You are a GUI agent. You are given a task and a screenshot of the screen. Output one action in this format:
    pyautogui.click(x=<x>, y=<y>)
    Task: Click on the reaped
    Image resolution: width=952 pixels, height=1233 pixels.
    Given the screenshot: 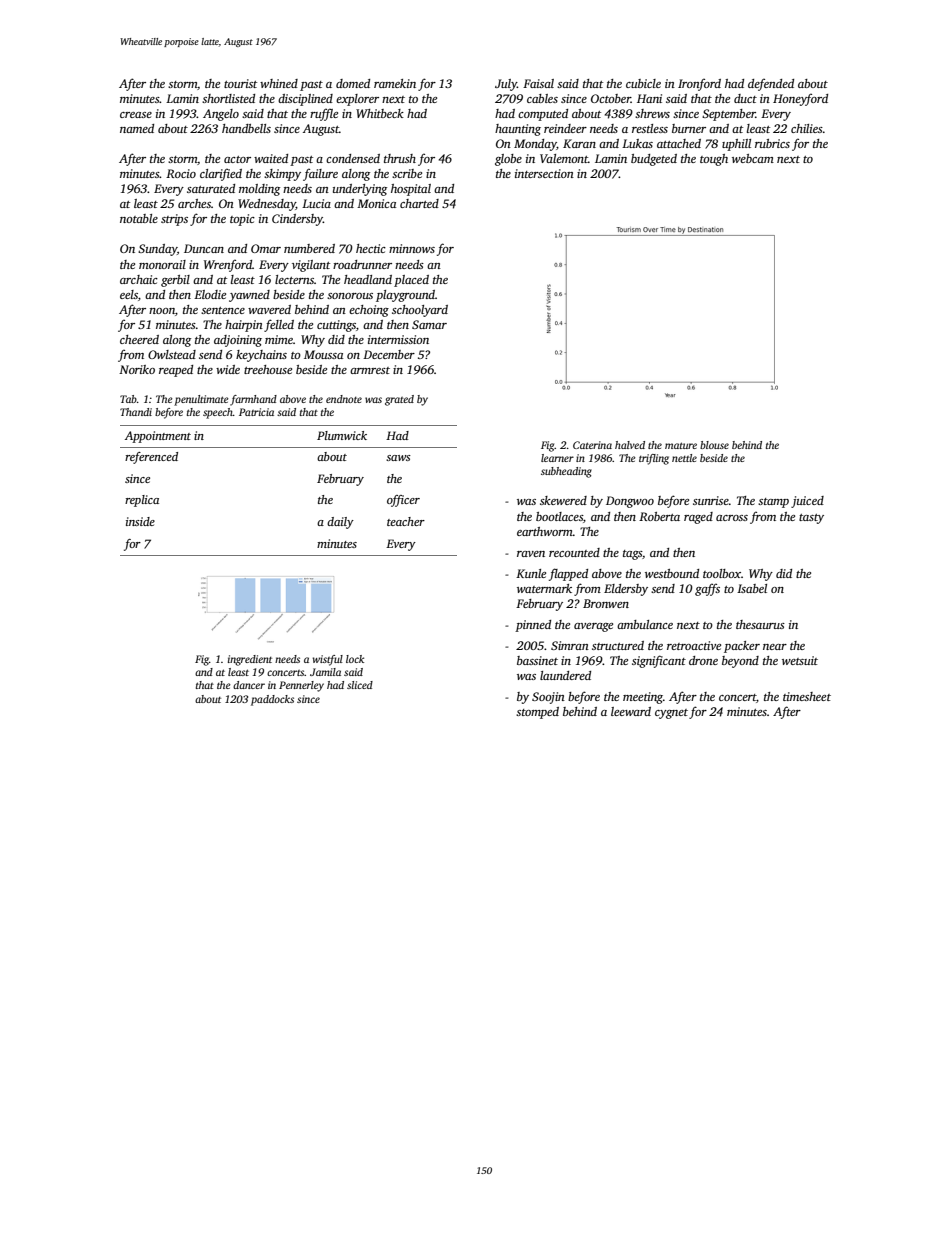 What is the action you would take?
    pyautogui.click(x=176, y=371)
